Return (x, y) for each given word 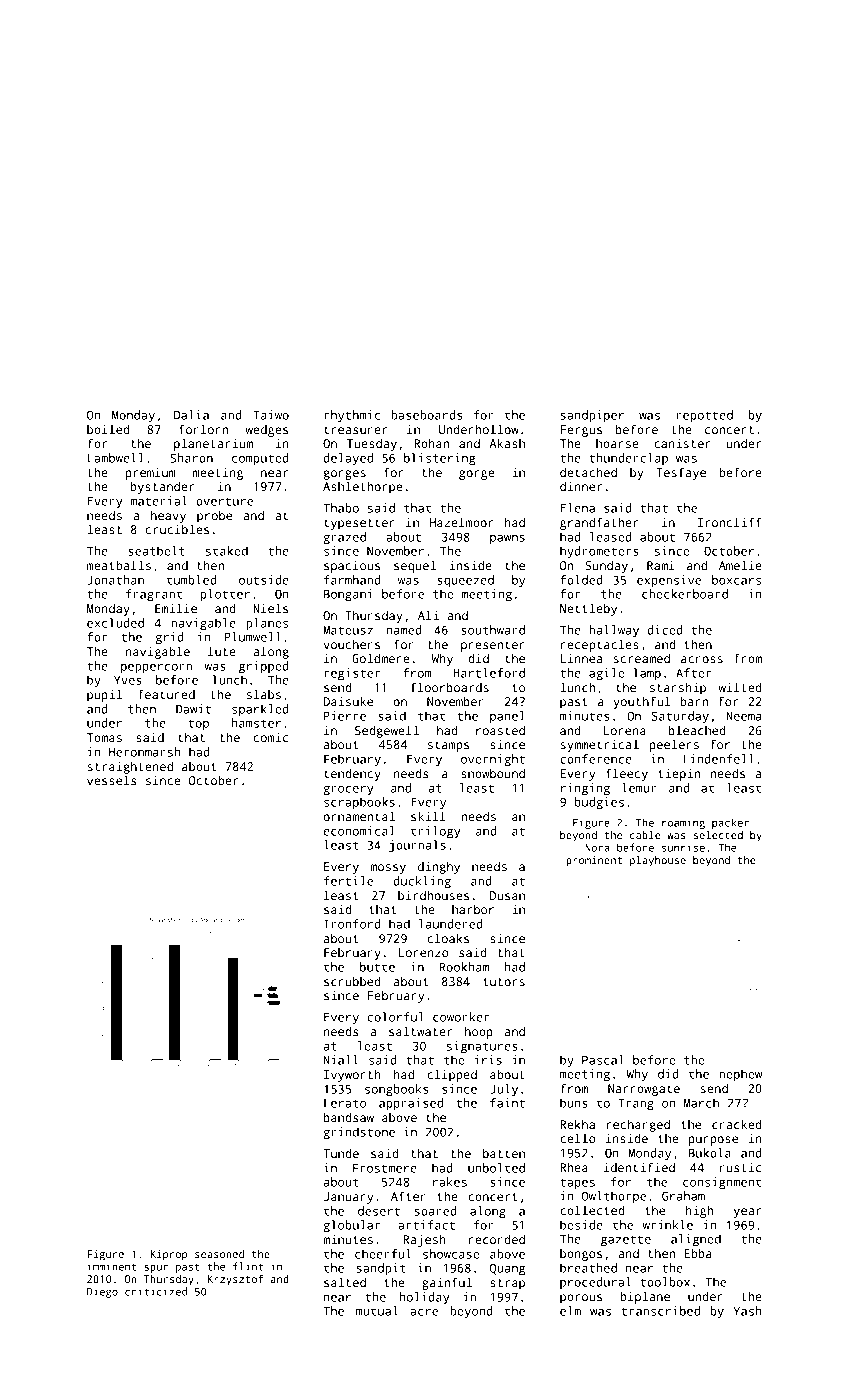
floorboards (450, 687)
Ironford (352, 924)
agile (607, 674)
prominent (594, 861)
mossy (388, 869)
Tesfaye (681, 473)
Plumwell (253, 637)
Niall (341, 1060)
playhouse (658, 861)
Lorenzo (424, 952)
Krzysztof (235, 1280)
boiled (108, 429)
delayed (348, 459)
